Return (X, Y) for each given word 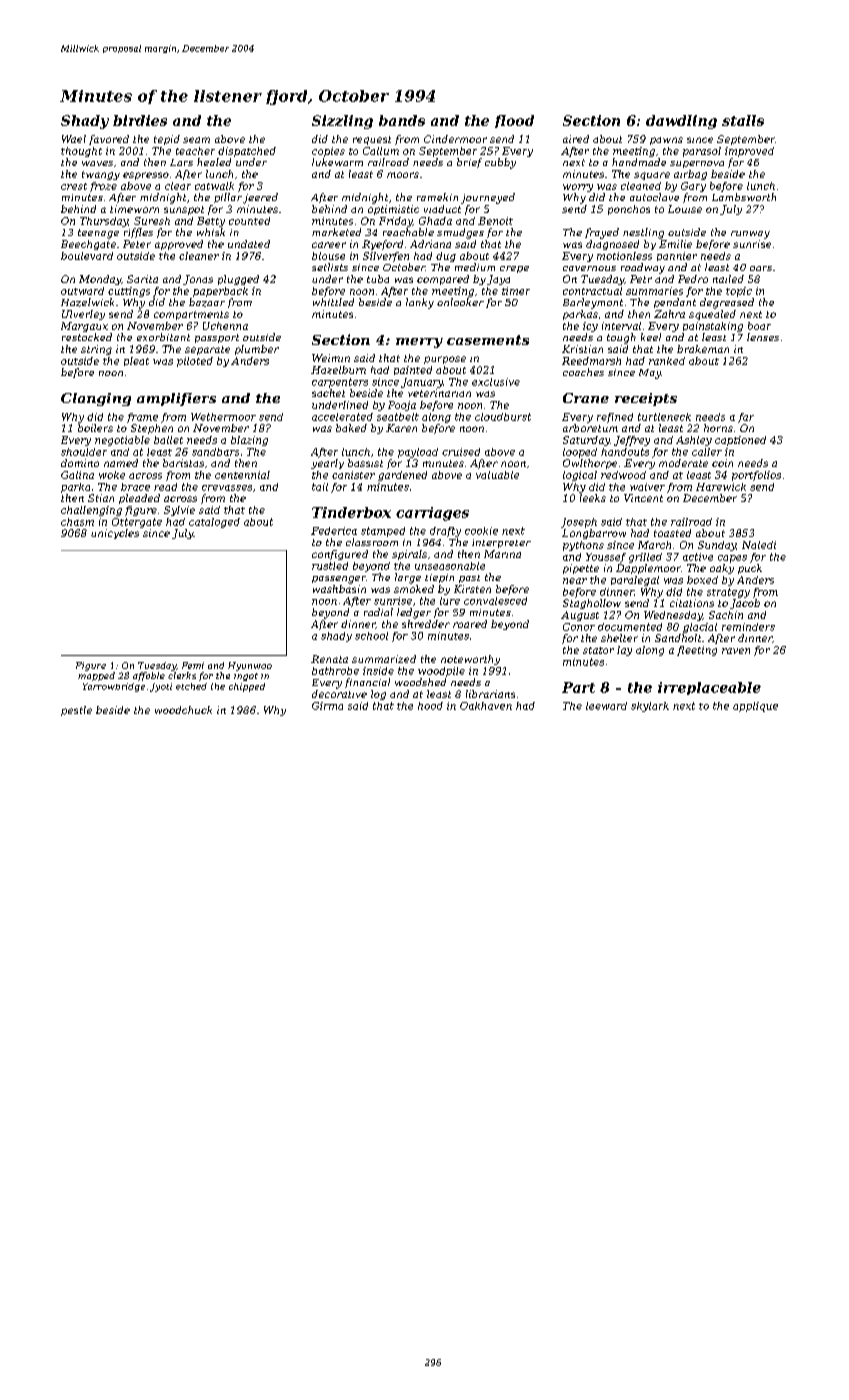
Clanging (96, 399)
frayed (602, 233)
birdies (140, 120)
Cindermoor (455, 139)
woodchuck (183, 710)
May (650, 374)
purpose (445, 360)
